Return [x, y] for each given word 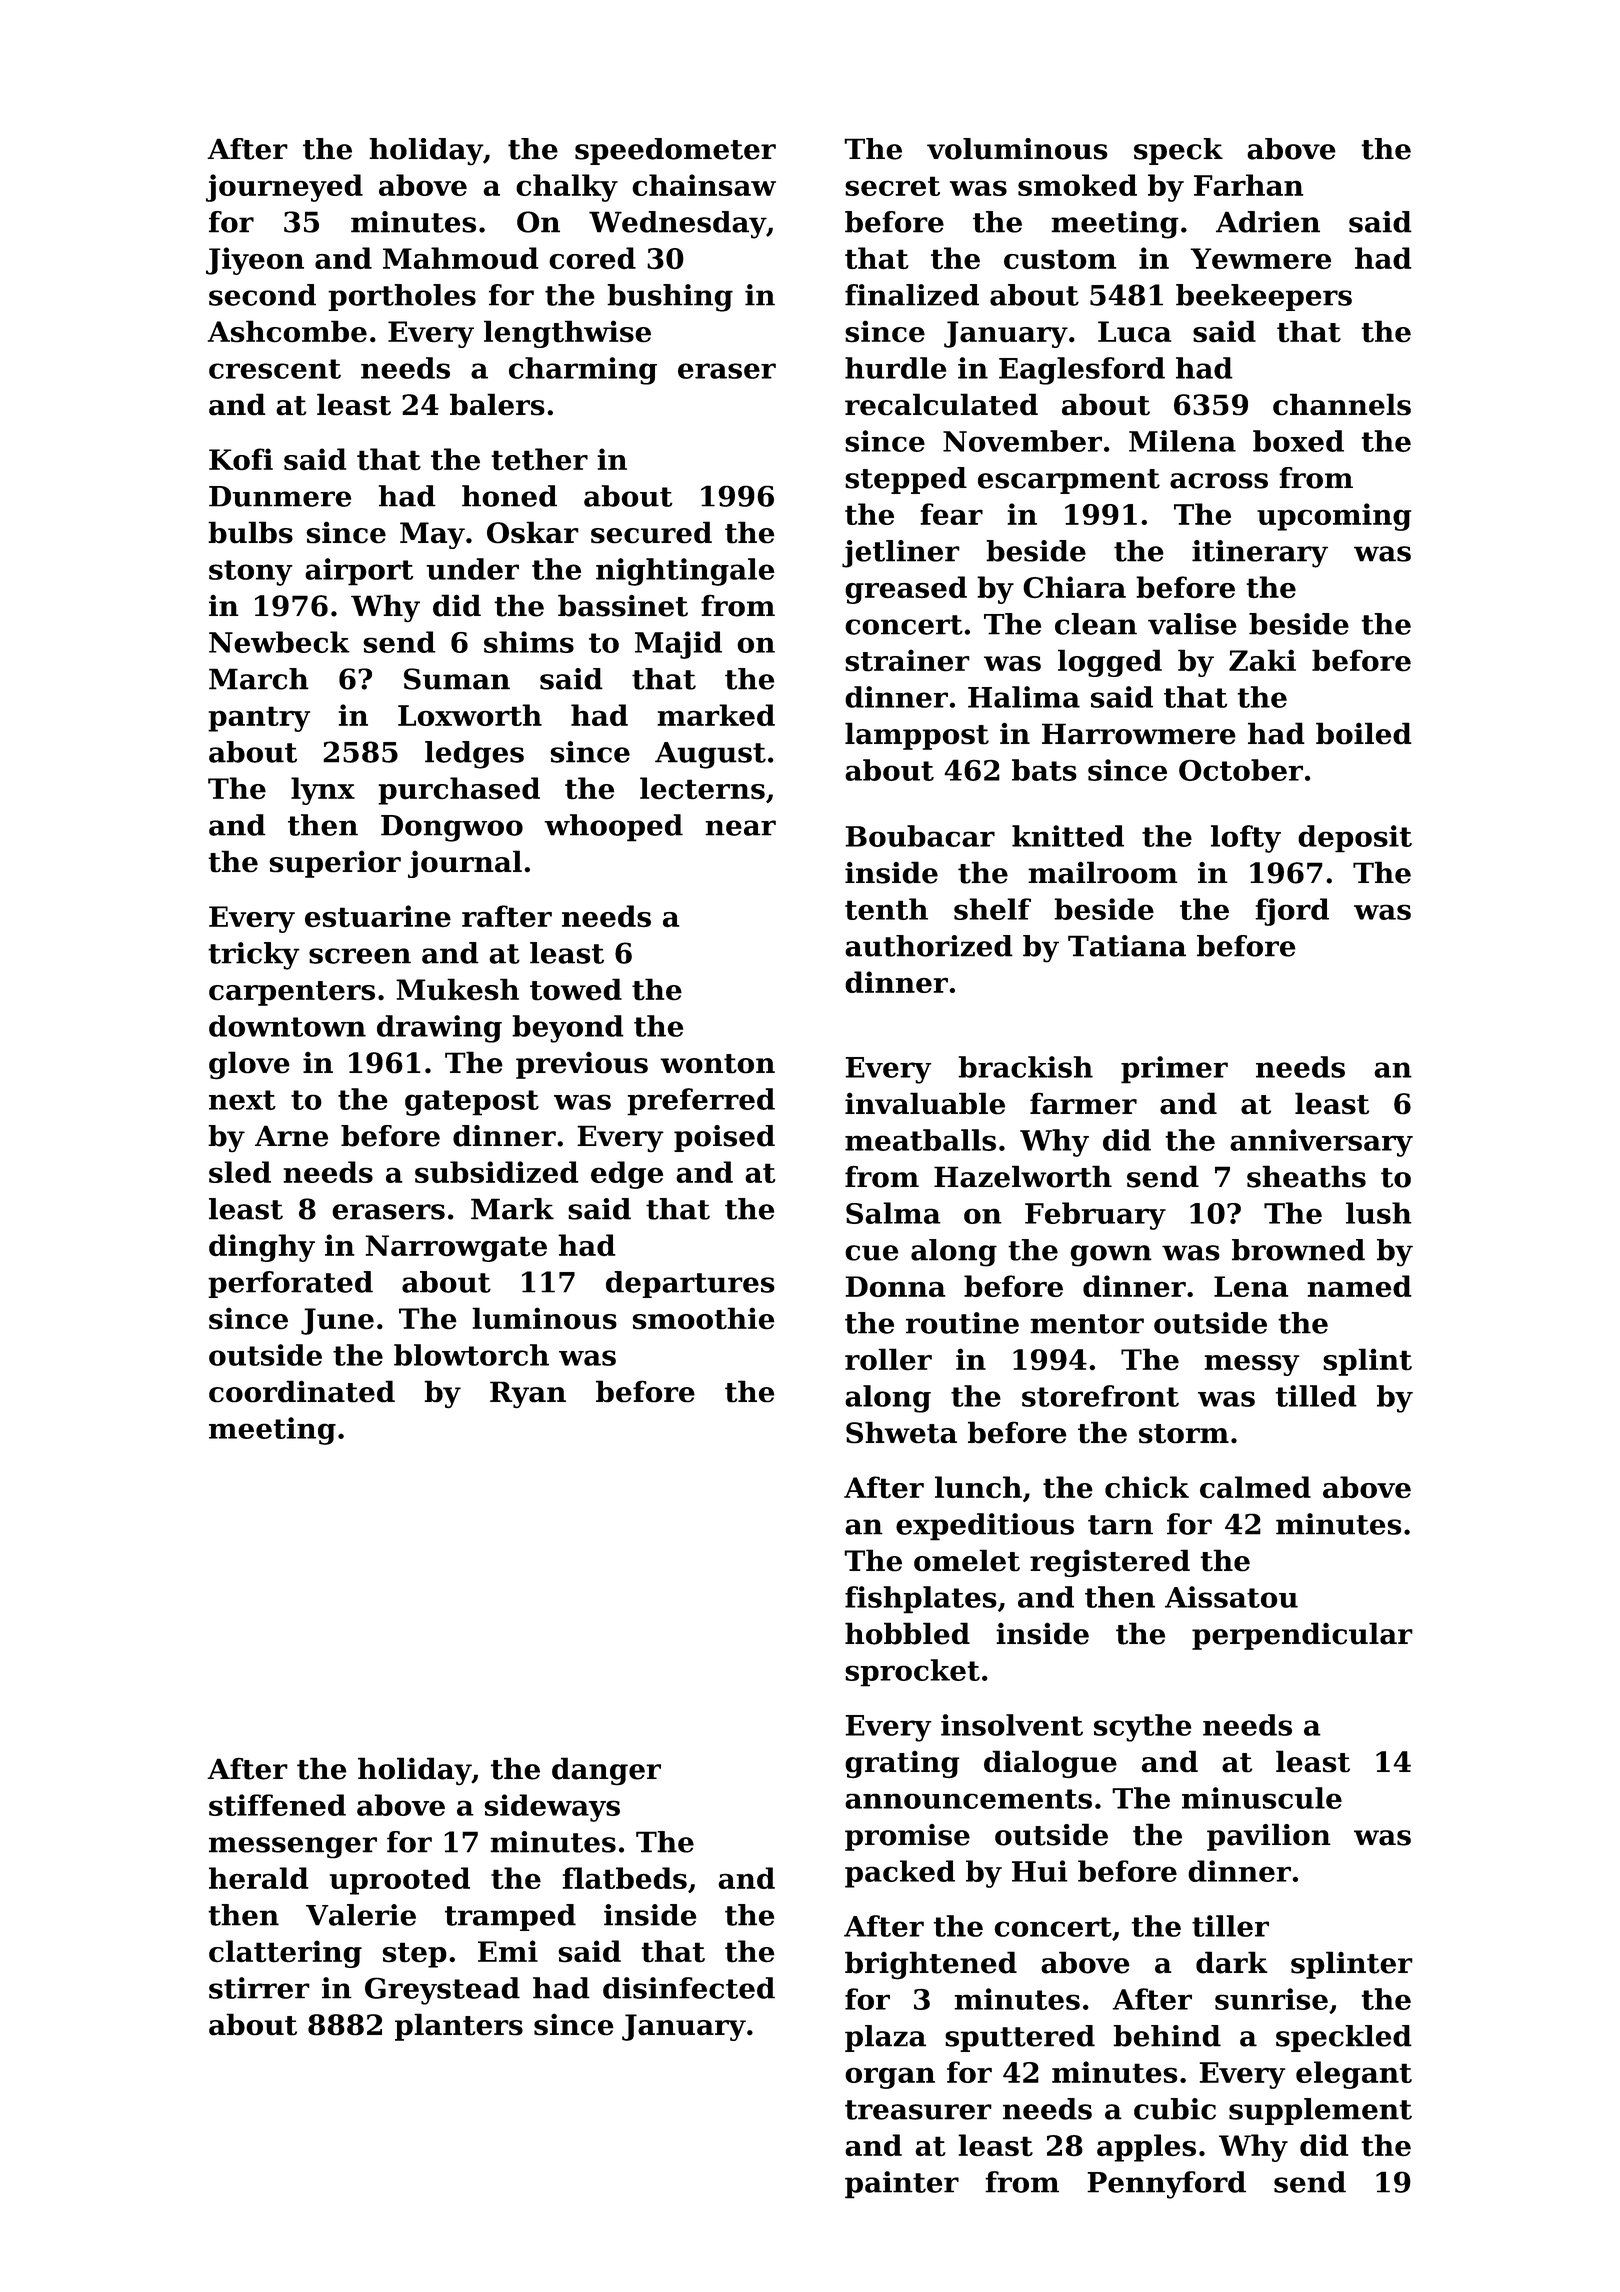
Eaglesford [1082, 371]
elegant [1354, 2075]
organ [890, 2078]
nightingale [685, 572]
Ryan [528, 1394]
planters [459, 2027]
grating [902, 1764]
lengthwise [567, 334]
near [740, 828]
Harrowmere [1139, 734]
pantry [259, 719]
